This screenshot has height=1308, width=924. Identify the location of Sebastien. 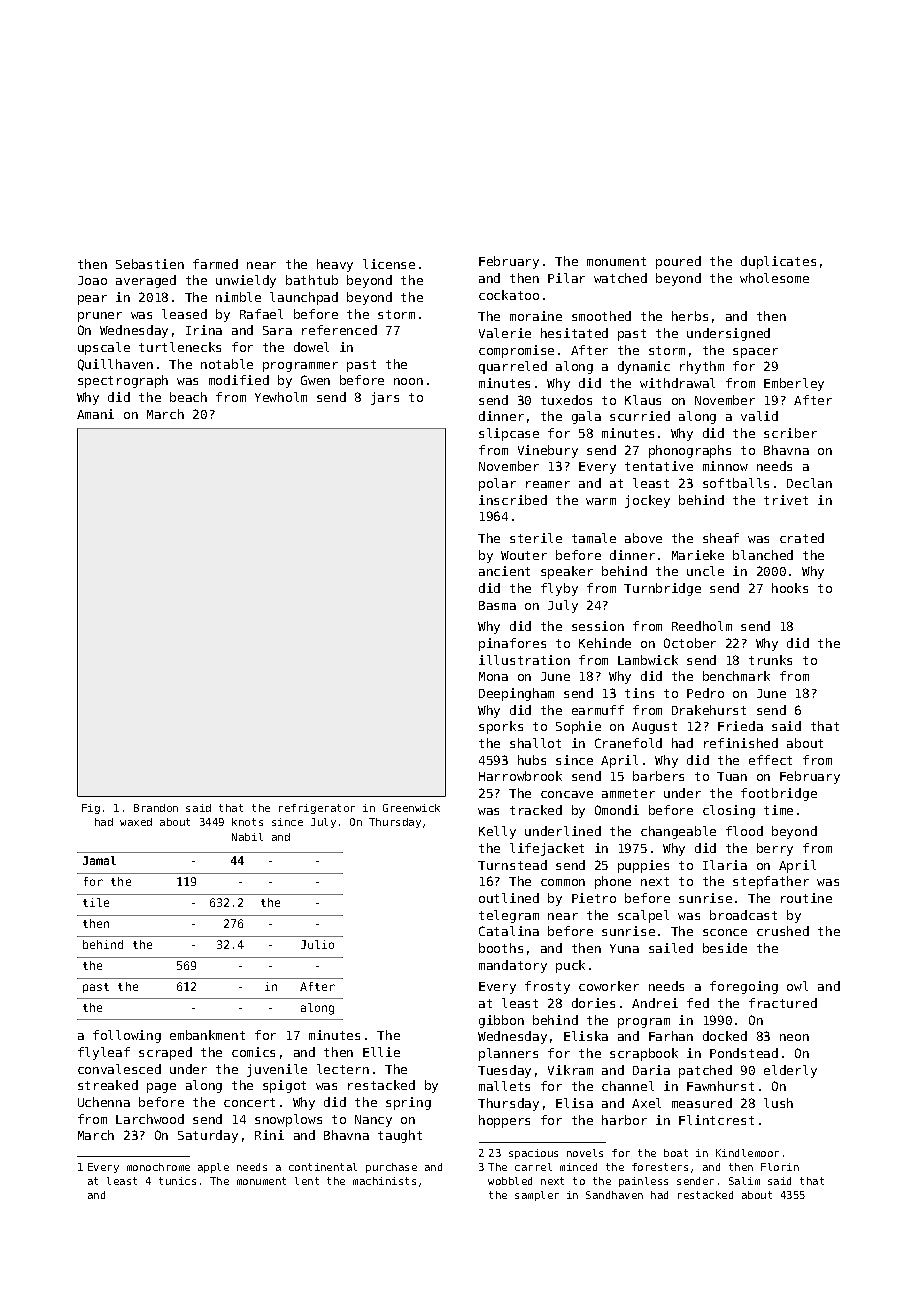
(150, 264).
